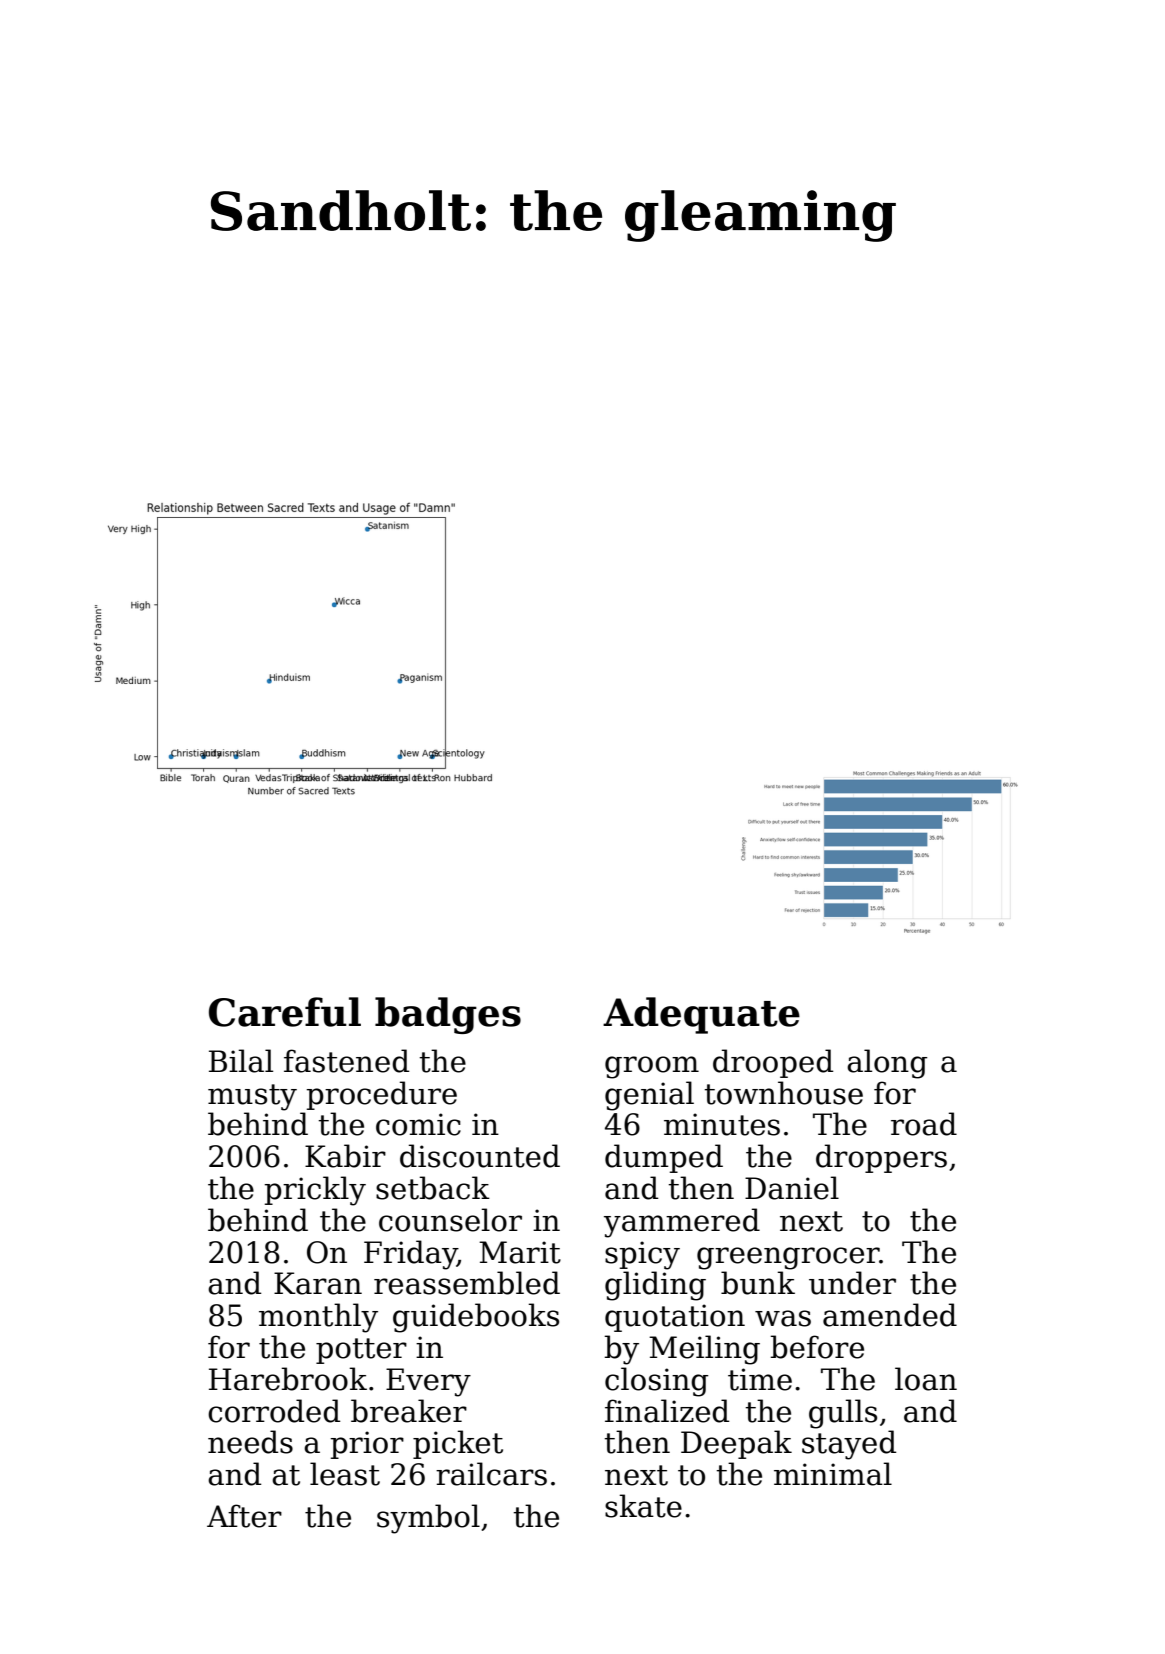 This page has height=1654, width=1165. I want to click on reassembled, so click(467, 1283).
